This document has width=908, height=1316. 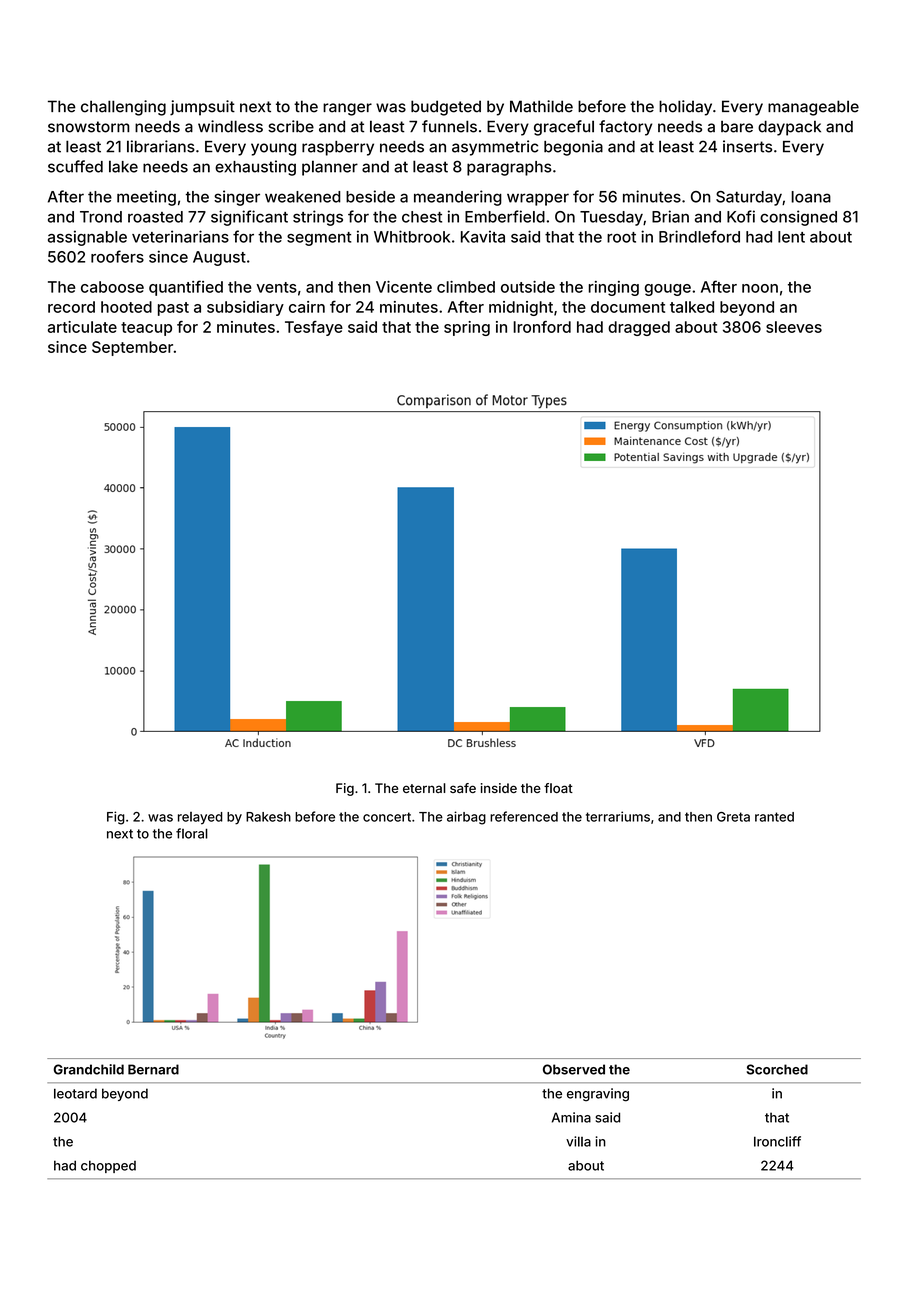 I want to click on chopped, so click(x=108, y=1166).
